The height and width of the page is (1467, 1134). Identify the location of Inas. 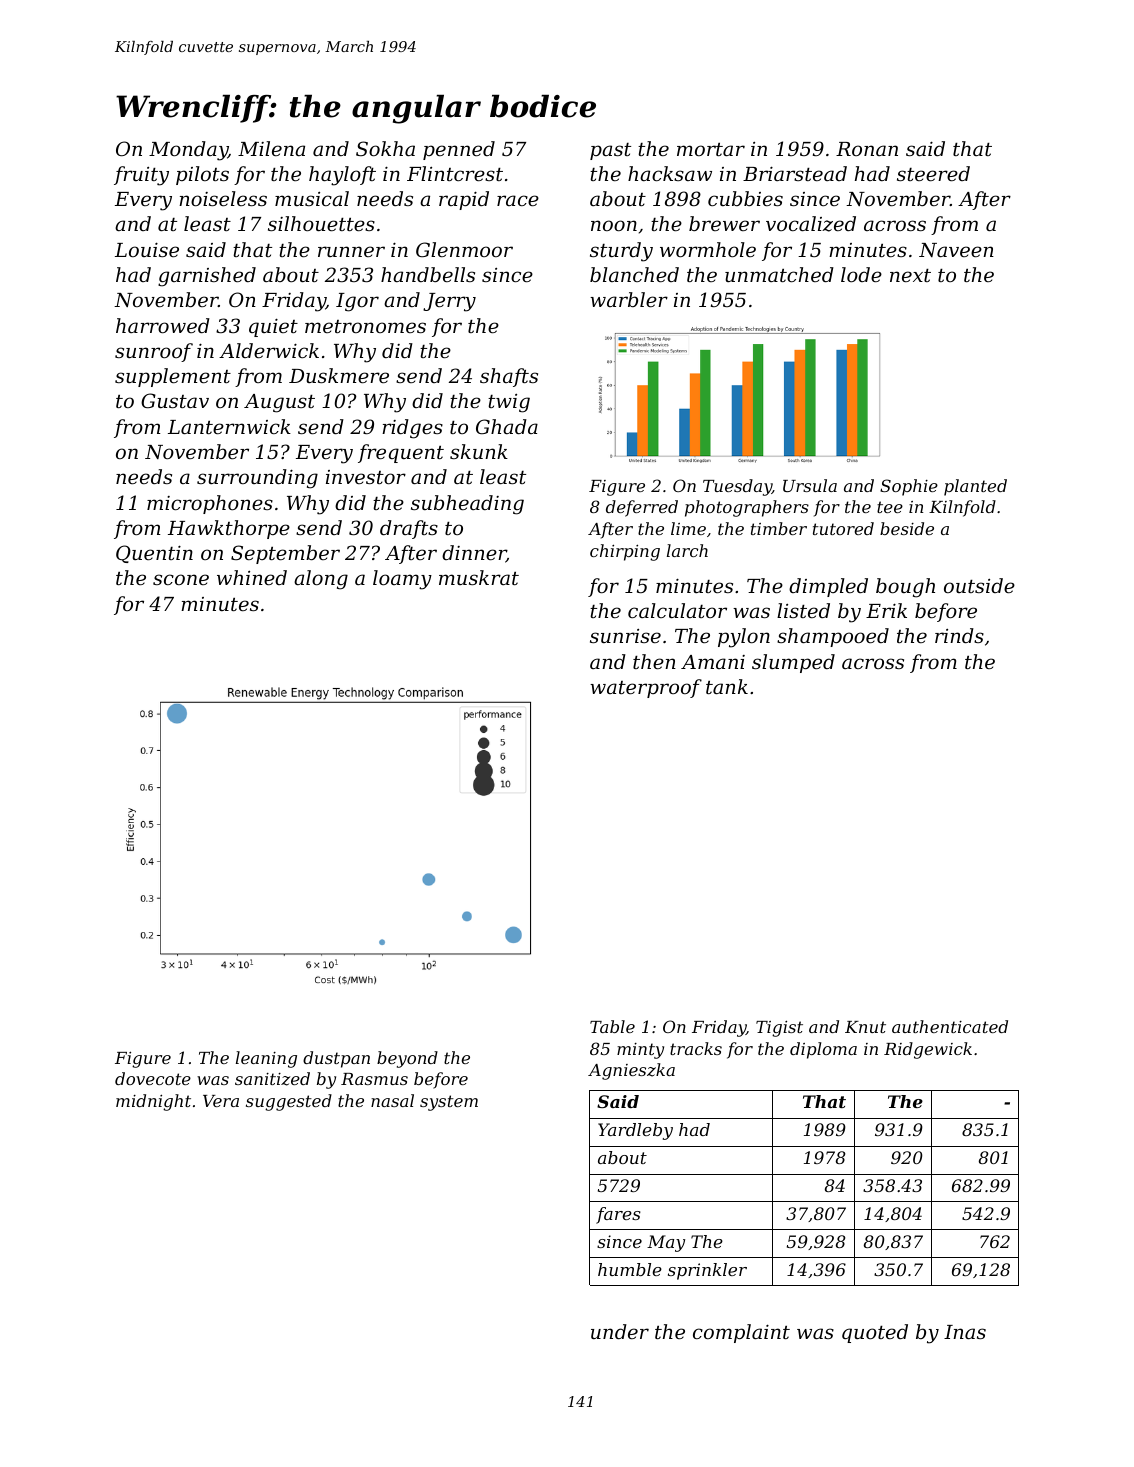
(965, 1332).
